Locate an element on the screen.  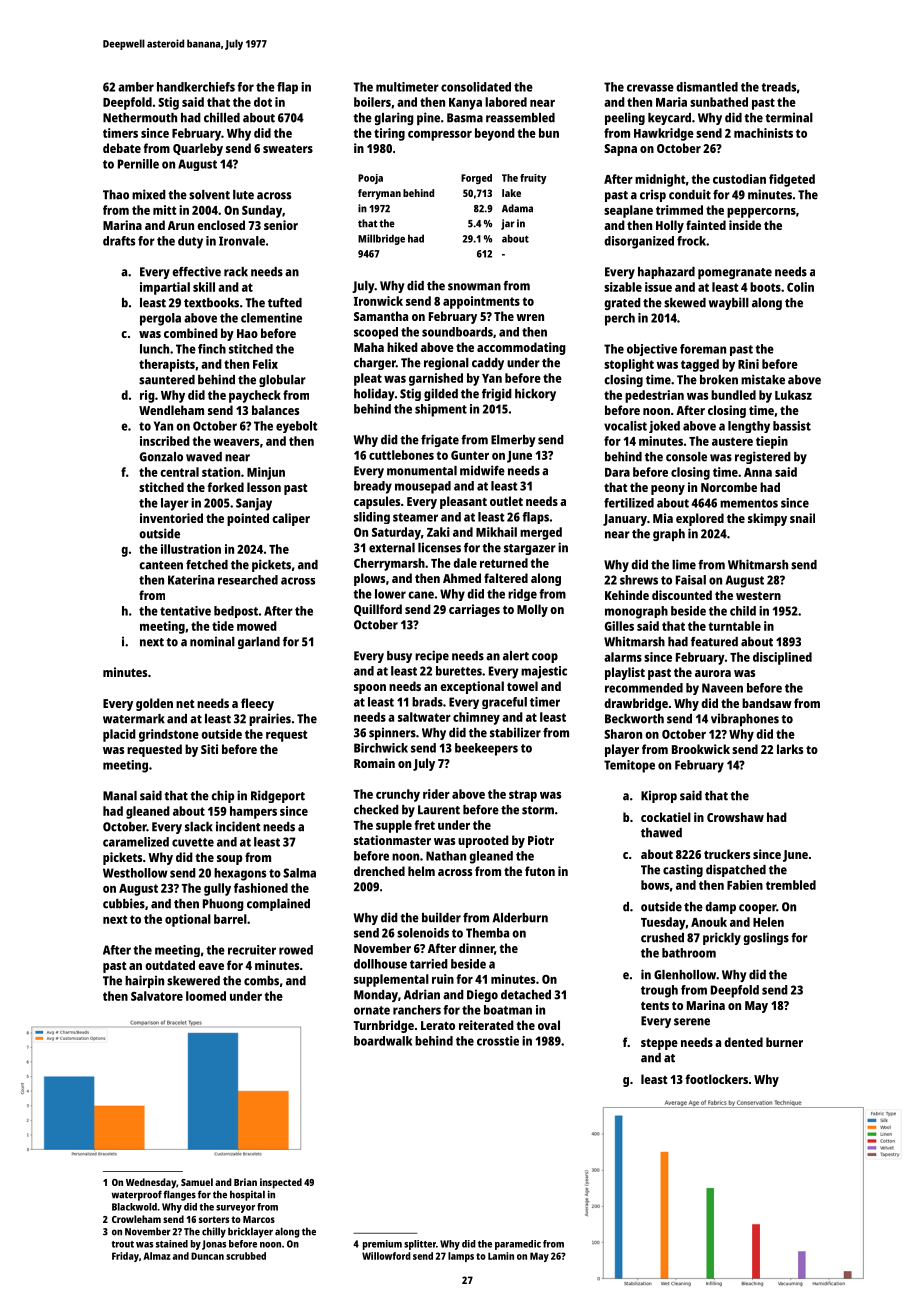
lamps is located at coordinates (461, 1257).
